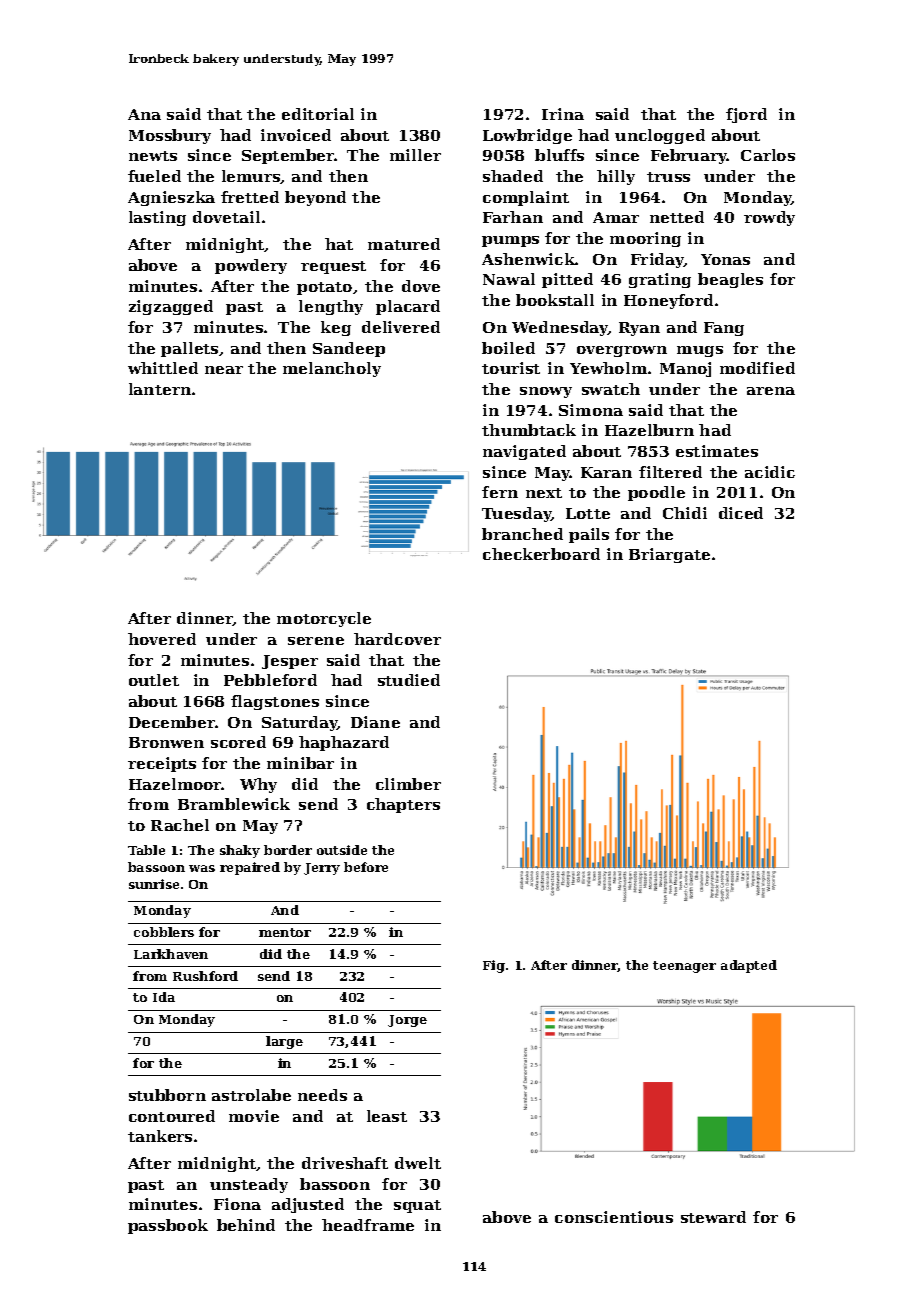 This image has height=1311, width=924. What do you see at coordinates (768, 155) in the image?
I see `Carlos` at bounding box center [768, 155].
